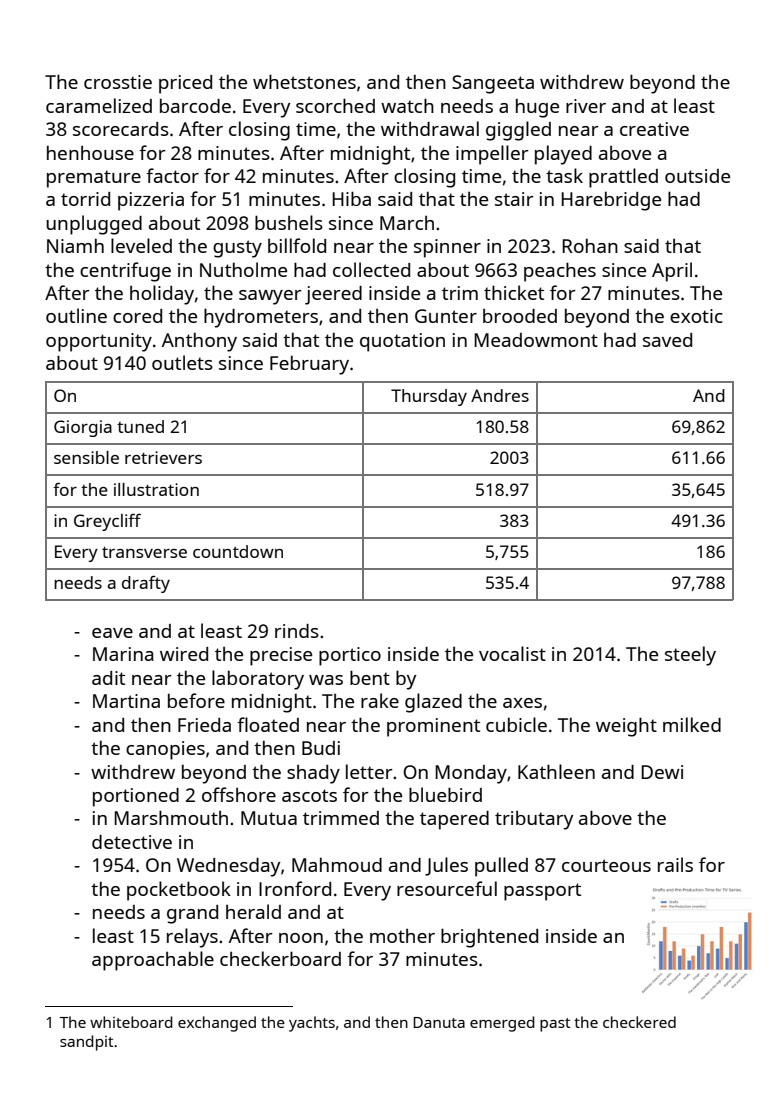 This screenshot has height=1106, width=779. I want to click on Dewi, so click(662, 772).
